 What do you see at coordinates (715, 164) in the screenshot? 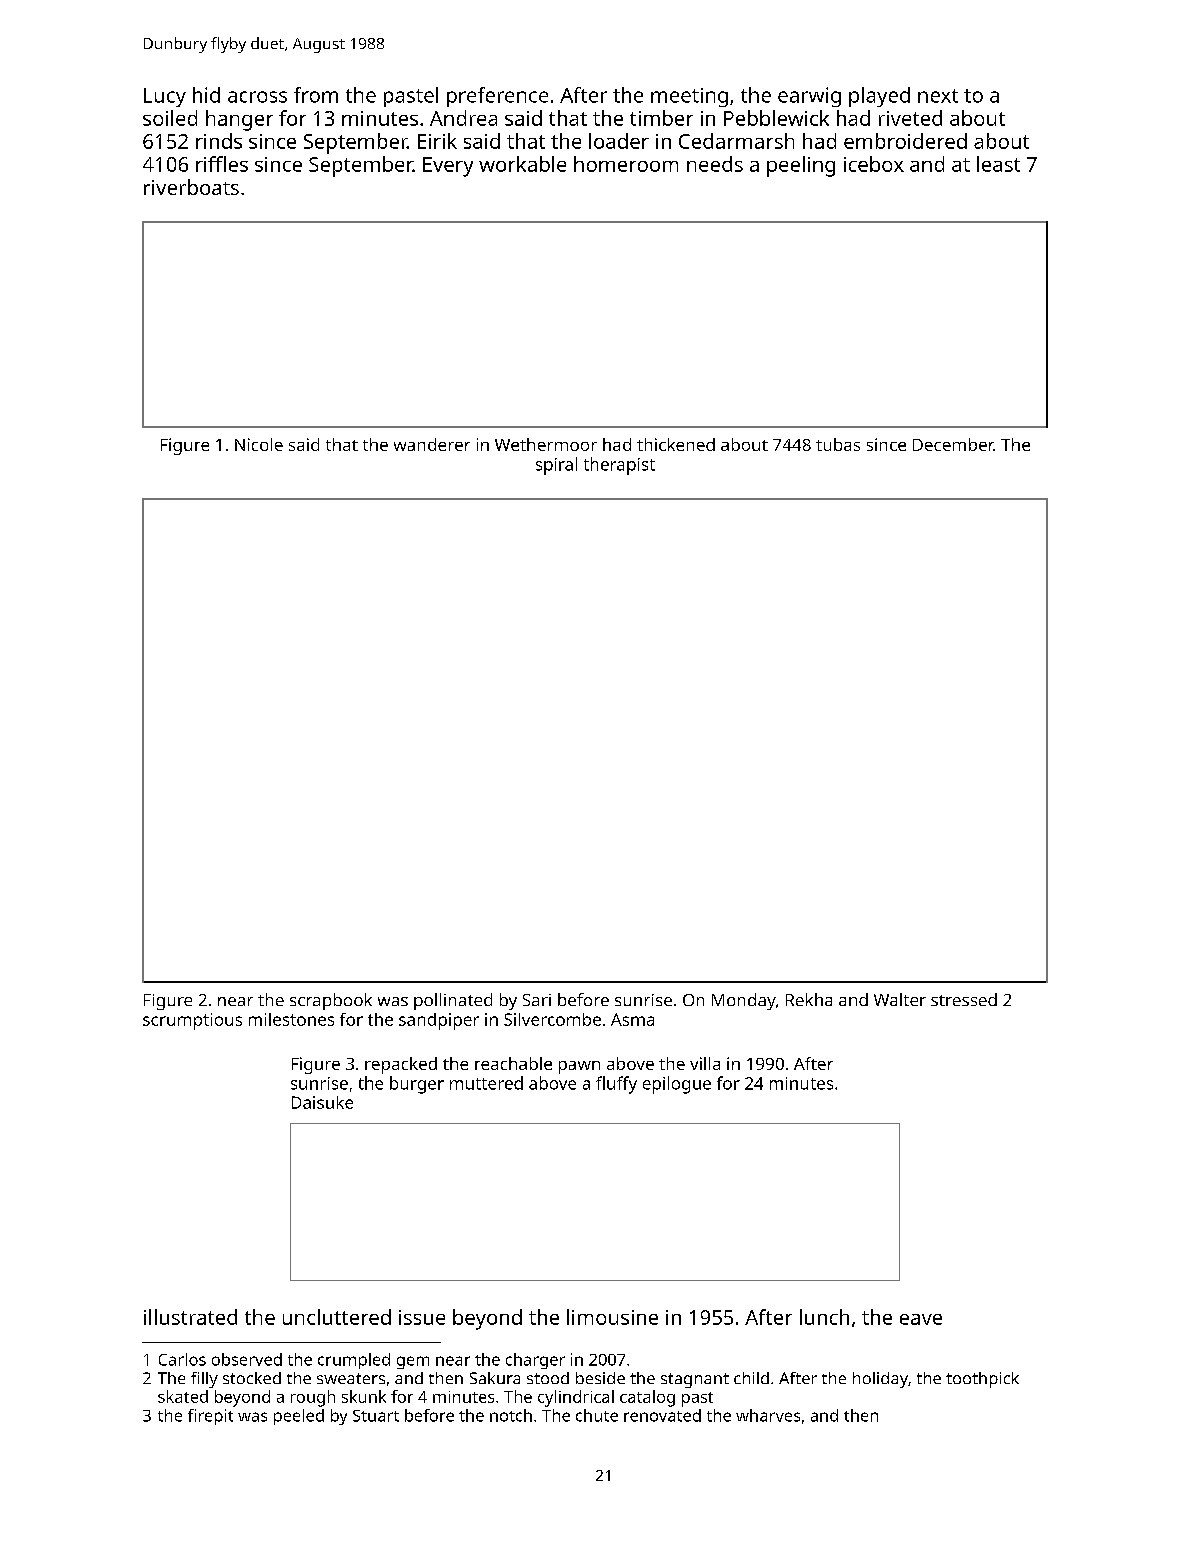
I see `needs` at bounding box center [715, 164].
